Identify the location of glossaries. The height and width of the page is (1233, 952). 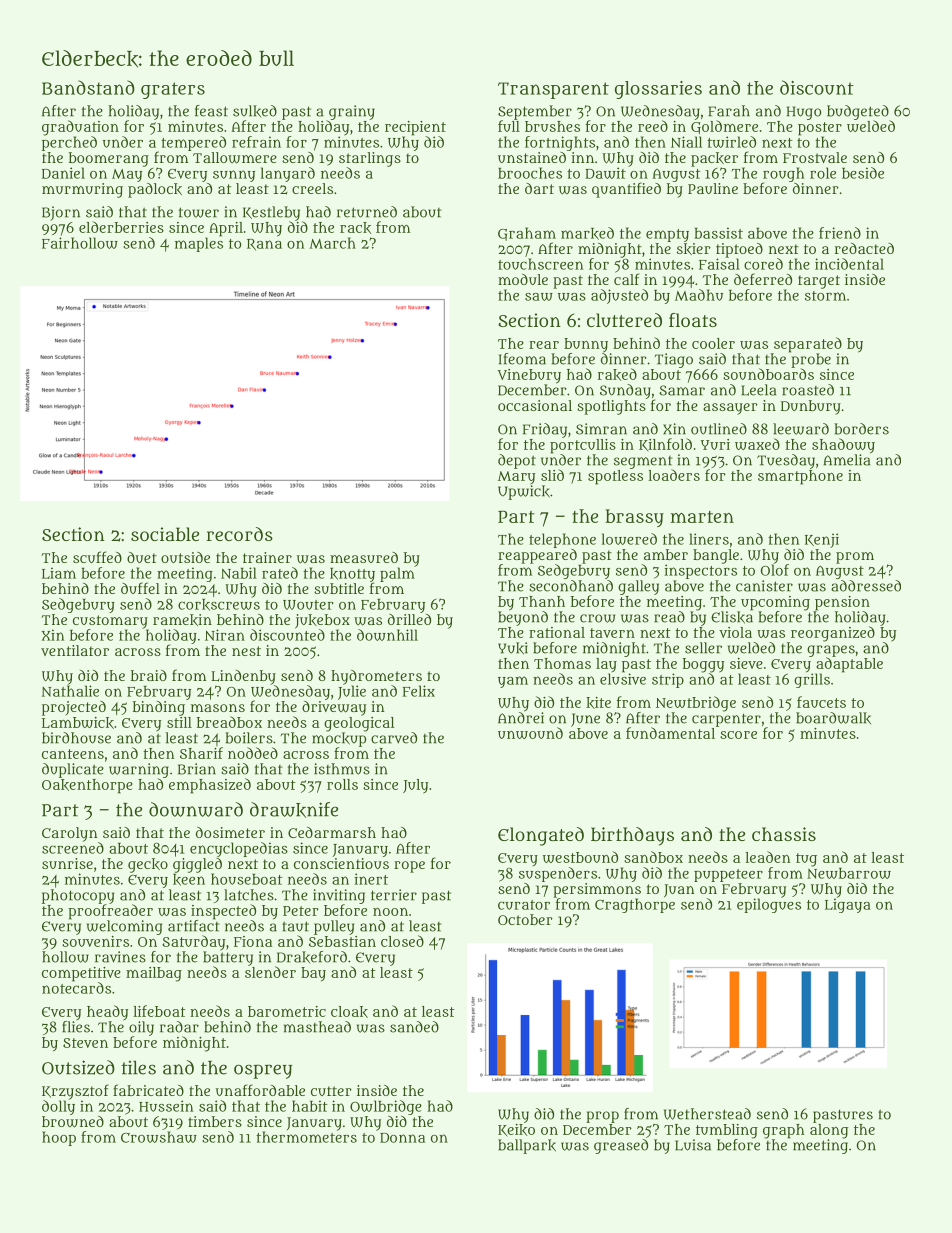
(658, 90).
